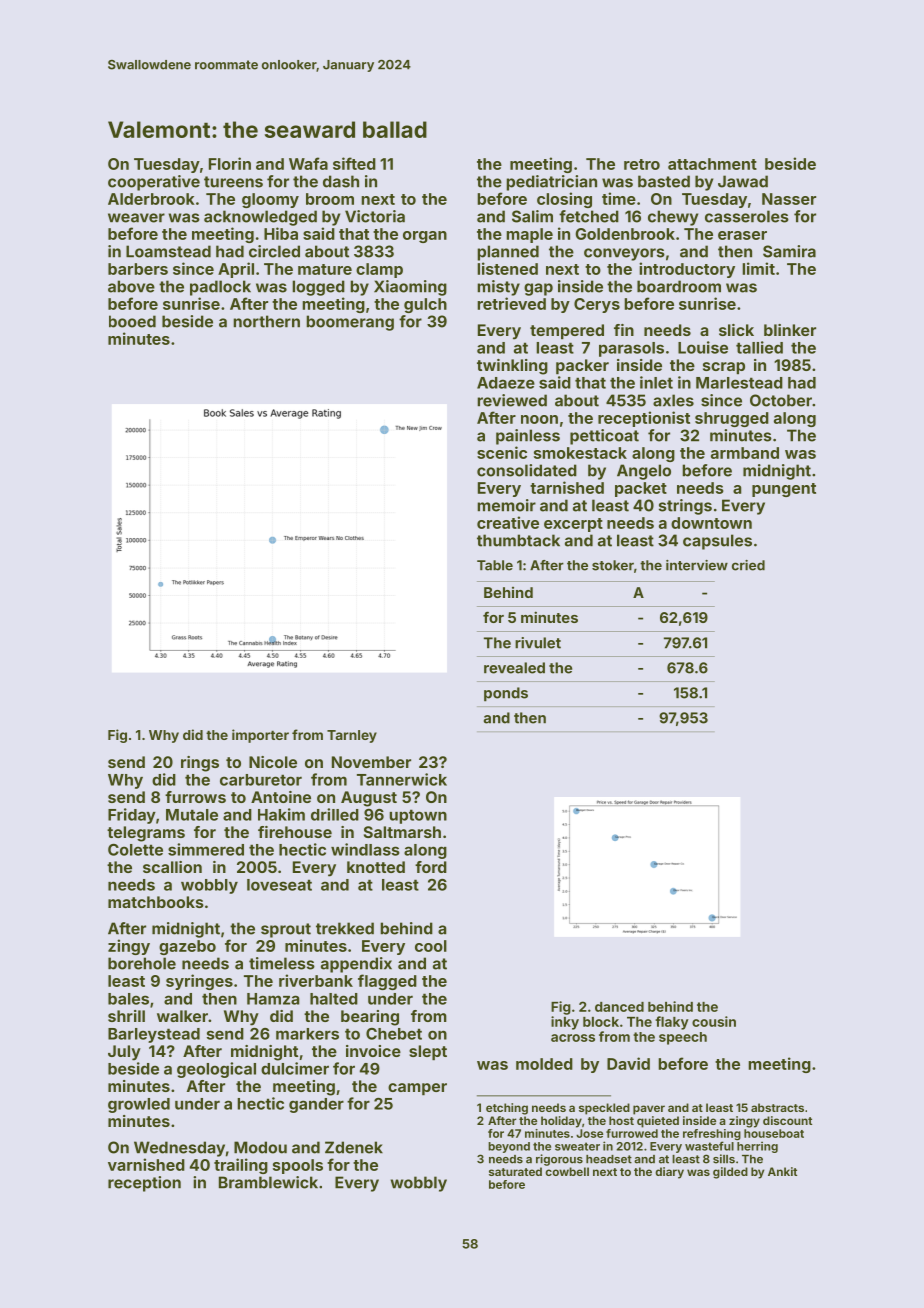 The height and width of the image is (1308, 924). Describe the element at coordinates (582, 366) in the image. I see `packer` at that location.
